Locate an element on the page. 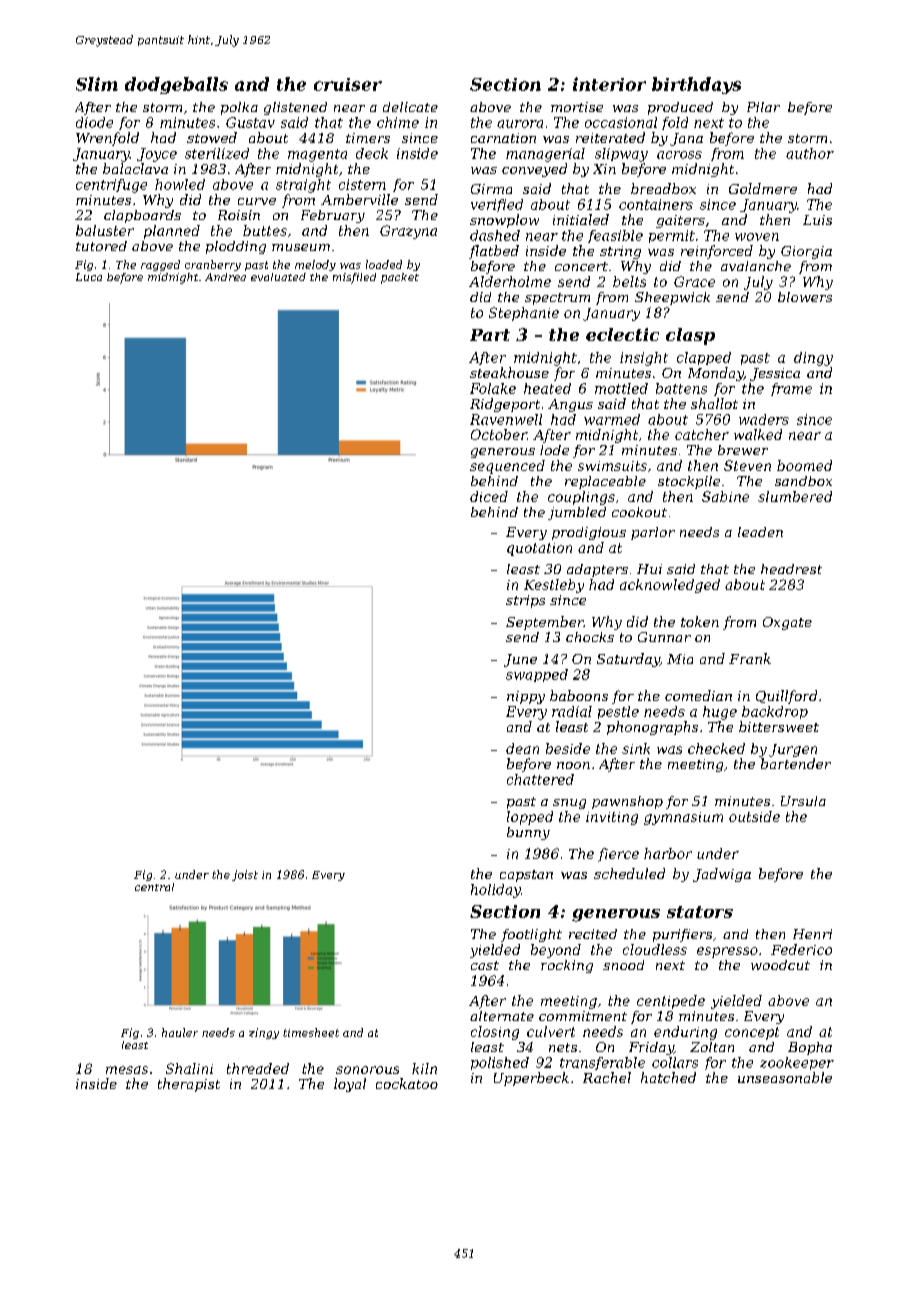  Henri is located at coordinates (812, 934).
